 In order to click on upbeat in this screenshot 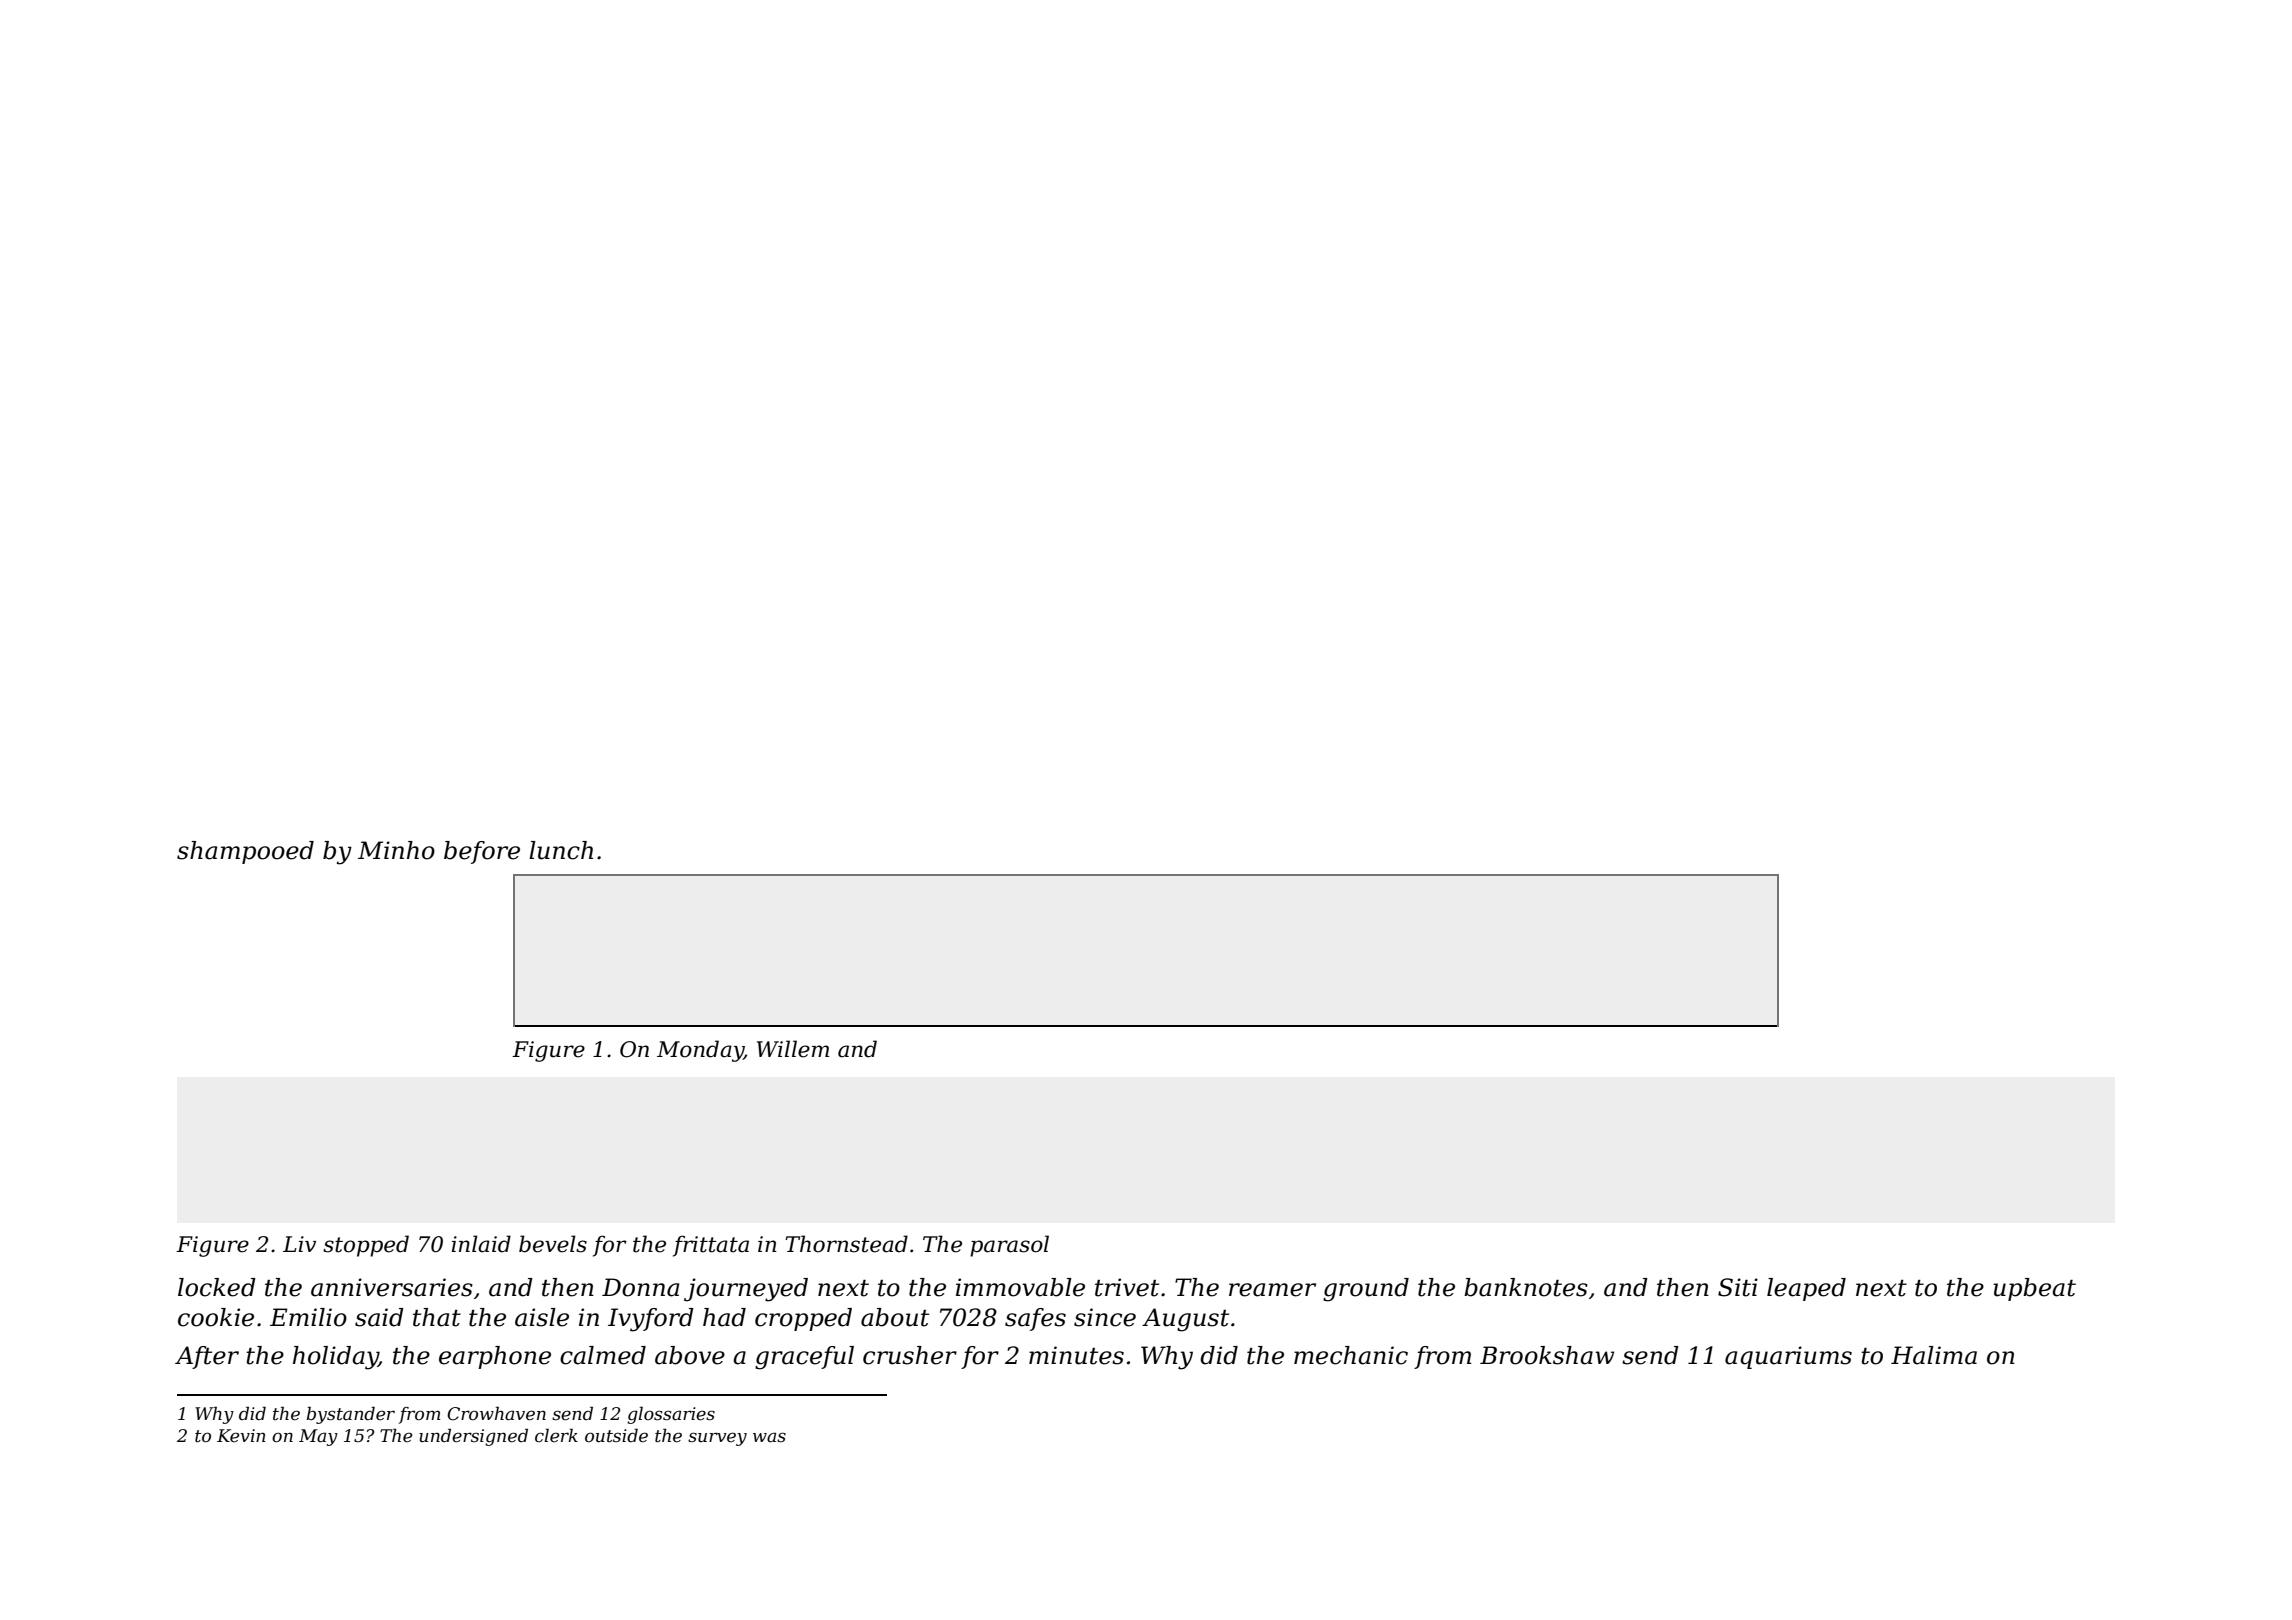, I will do `click(2034, 1289)`.
